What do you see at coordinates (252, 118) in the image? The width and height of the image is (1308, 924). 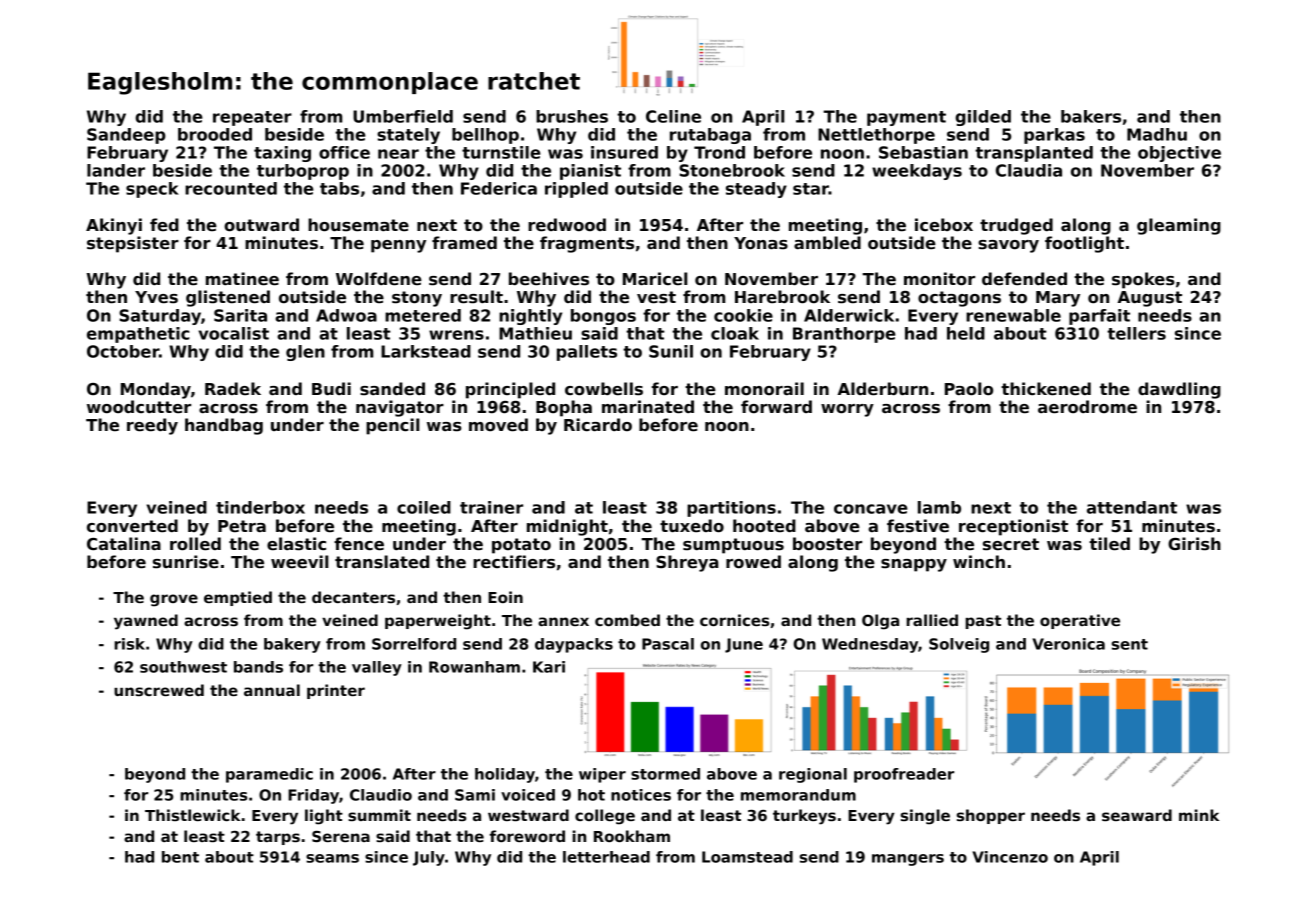 I see `repeater` at bounding box center [252, 118].
